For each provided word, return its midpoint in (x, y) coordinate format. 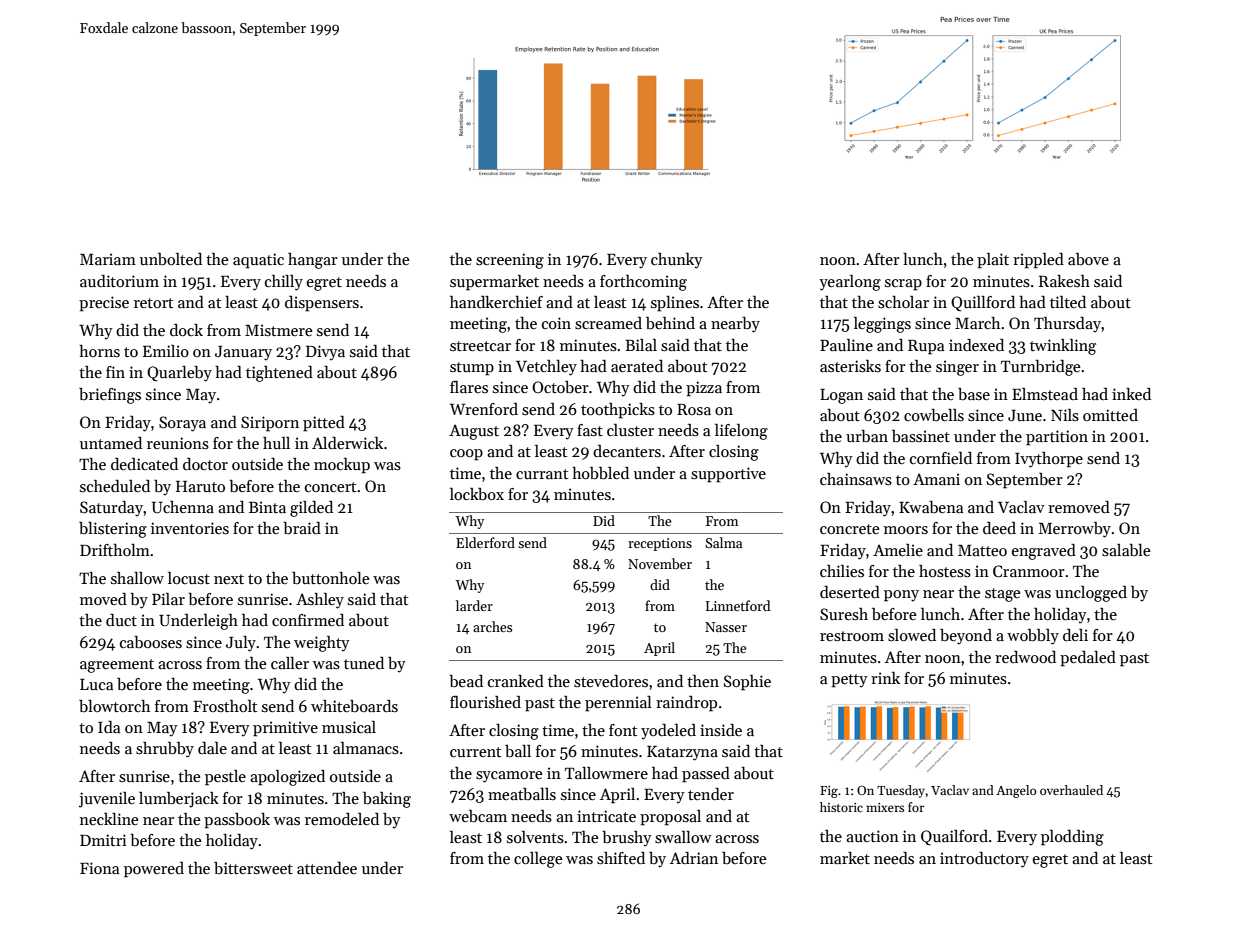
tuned (364, 663)
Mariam (108, 259)
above (1088, 259)
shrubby (165, 750)
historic (841, 807)
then (703, 681)
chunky (677, 261)
